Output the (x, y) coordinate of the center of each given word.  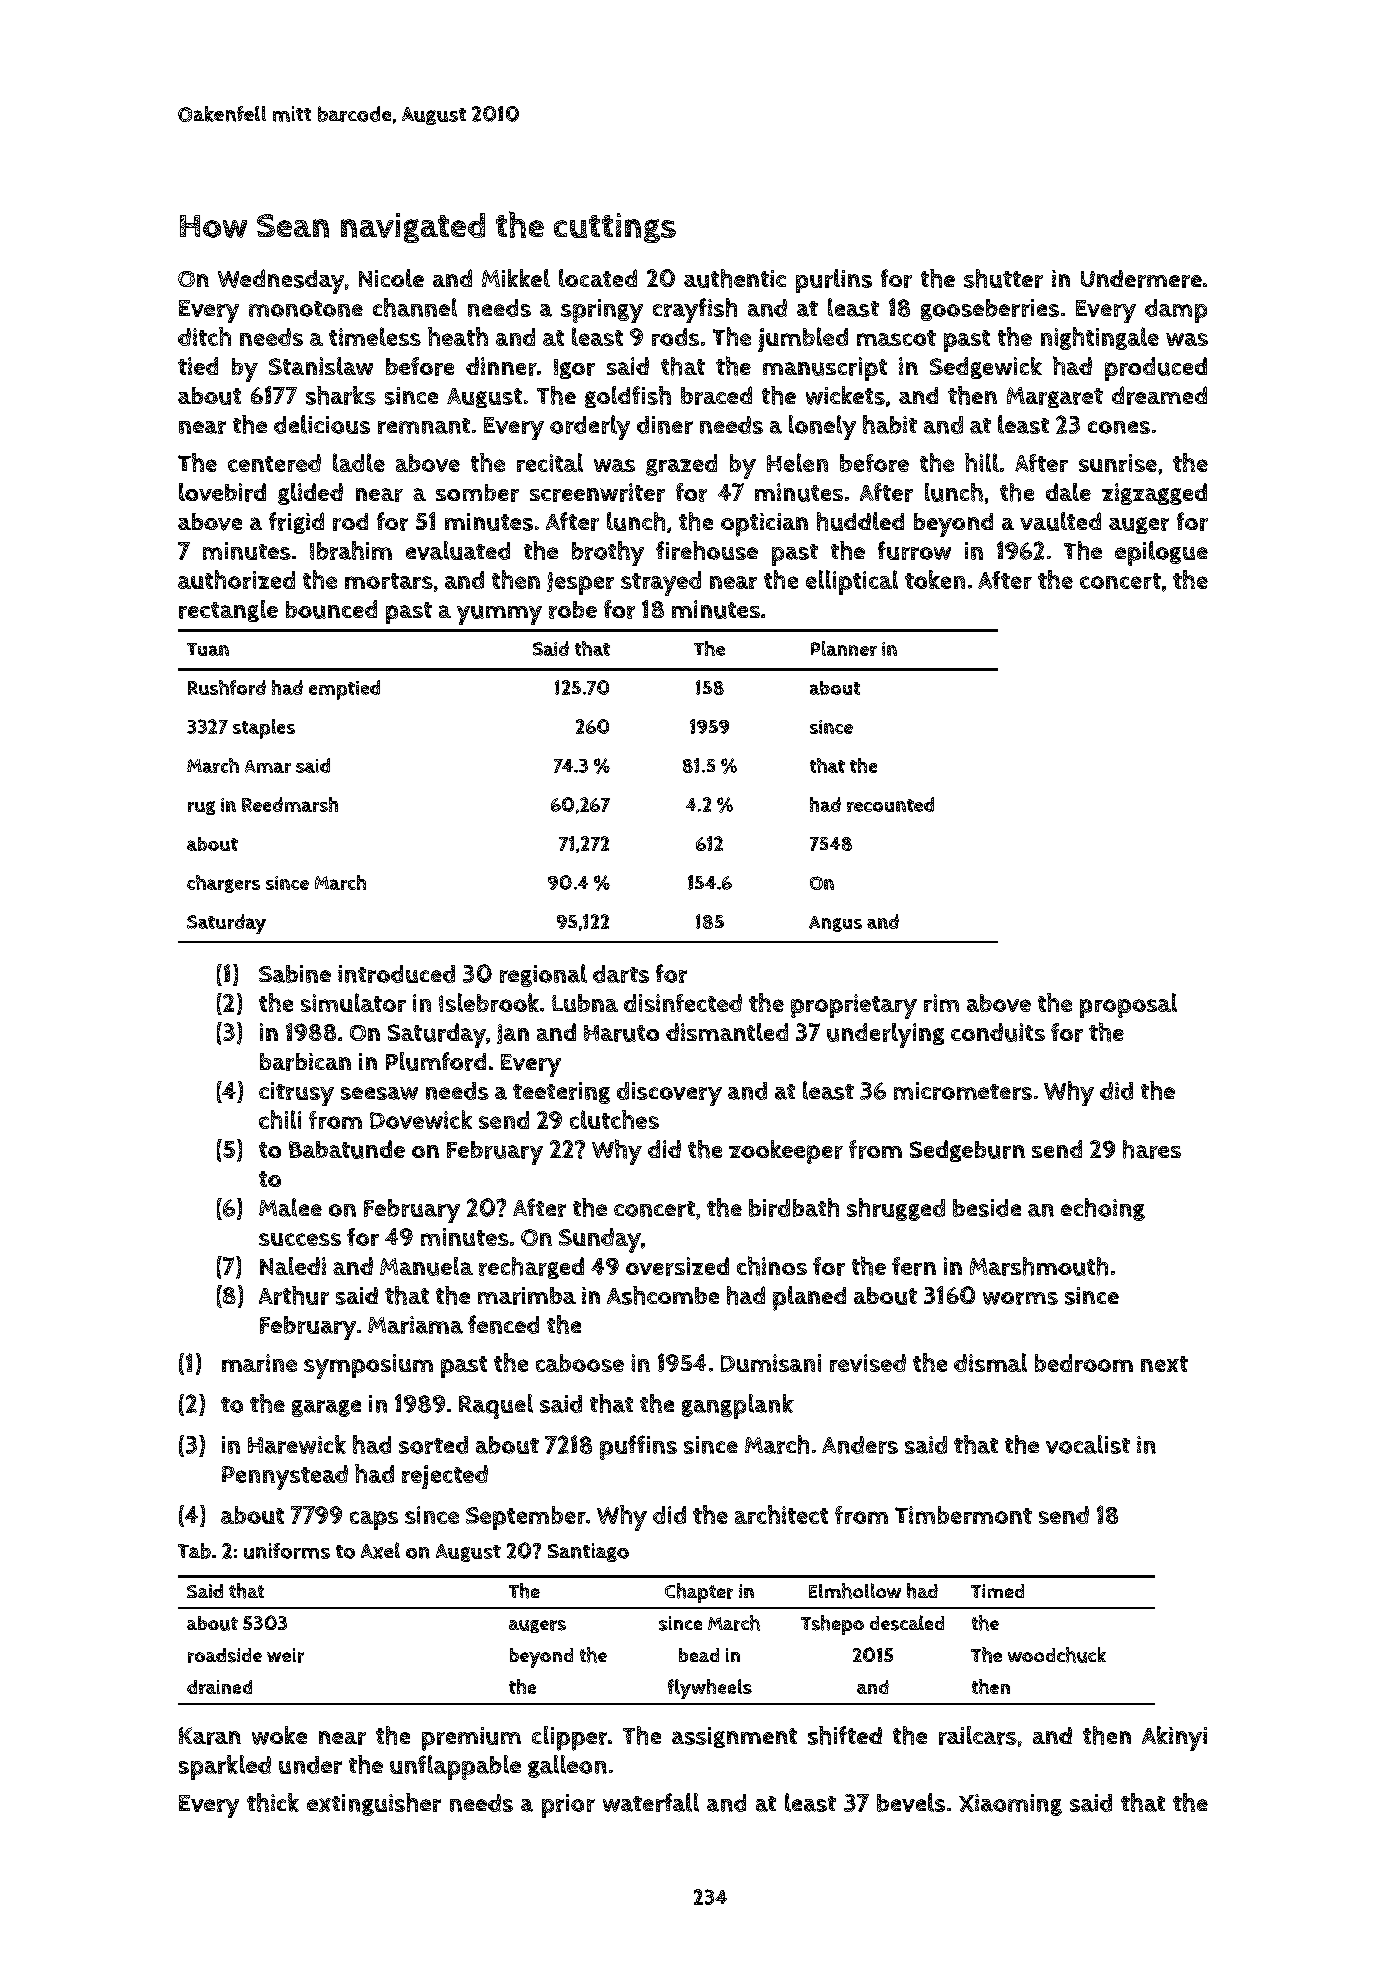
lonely (822, 427)
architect (781, 1514)
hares (1152, 1149)
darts (621, 974)
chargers (223, 884)
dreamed (1159, 395)
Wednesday (281, 281)
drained (219, 1687)
